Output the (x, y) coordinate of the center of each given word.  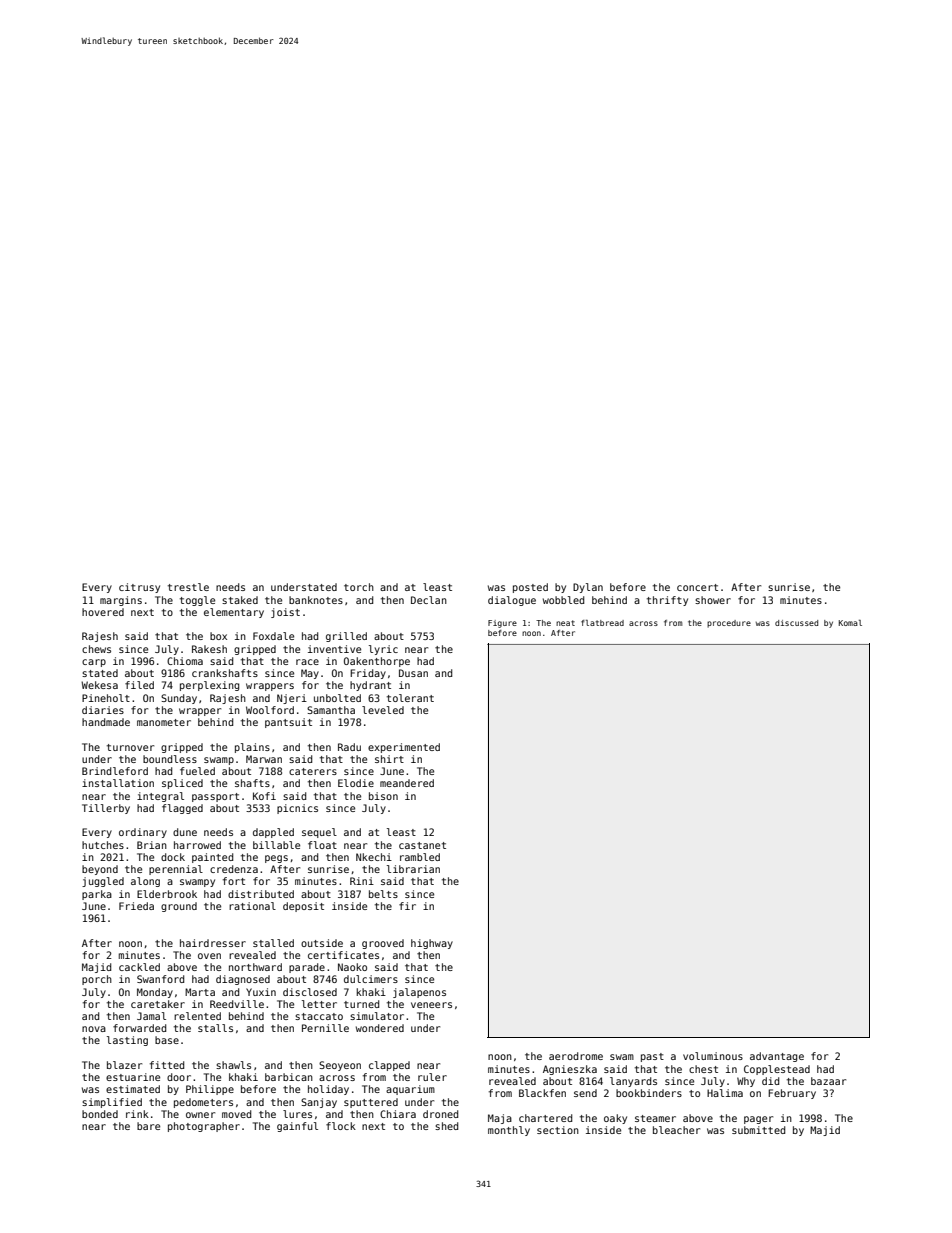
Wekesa (99, 685)
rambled (420, 857)
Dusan (413, 673)
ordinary (143, 833)
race (307, 662)
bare (148, 1126)
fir (407, 906)
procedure (729, 624)
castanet (422, 845)
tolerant (410, 698)
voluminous (713, 1056)
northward (255, 967)
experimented (404, 748)
